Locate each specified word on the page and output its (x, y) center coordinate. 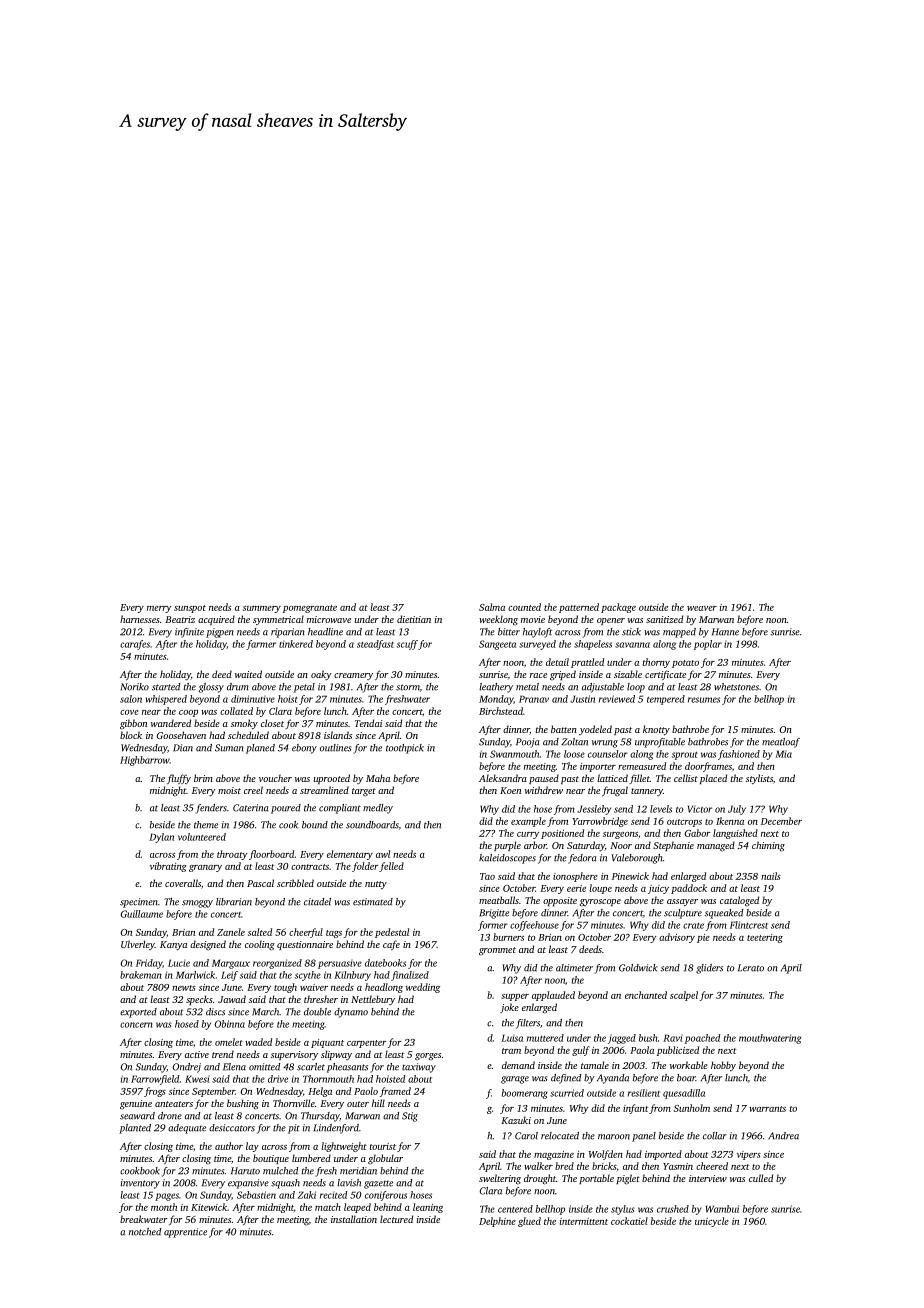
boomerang (525, 1094)
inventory (140, 1184)
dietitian (414, 619)
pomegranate (310, 609)
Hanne (725, 632)
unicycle (712, 1222)
